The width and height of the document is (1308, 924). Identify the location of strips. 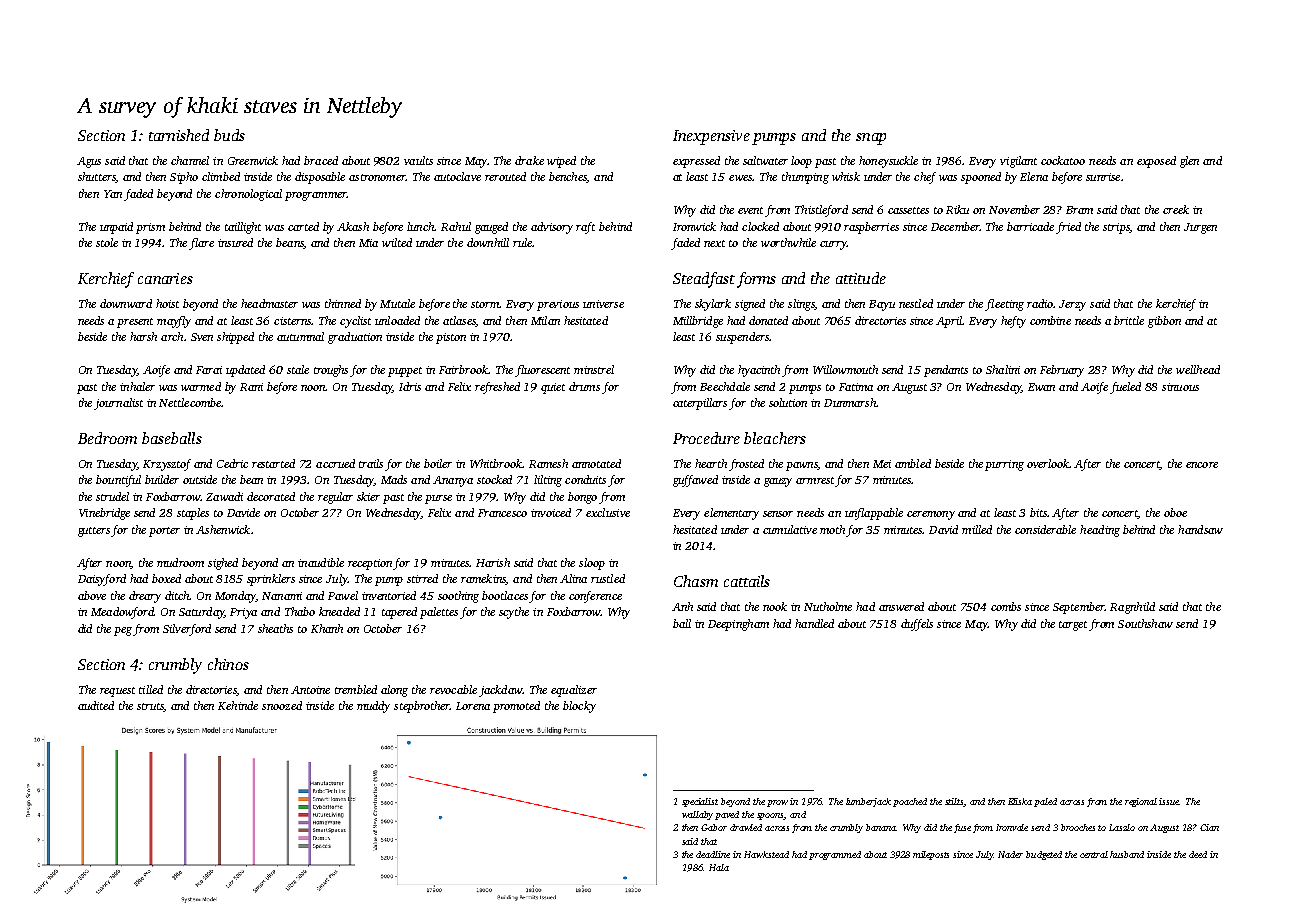
(1116, 228).
